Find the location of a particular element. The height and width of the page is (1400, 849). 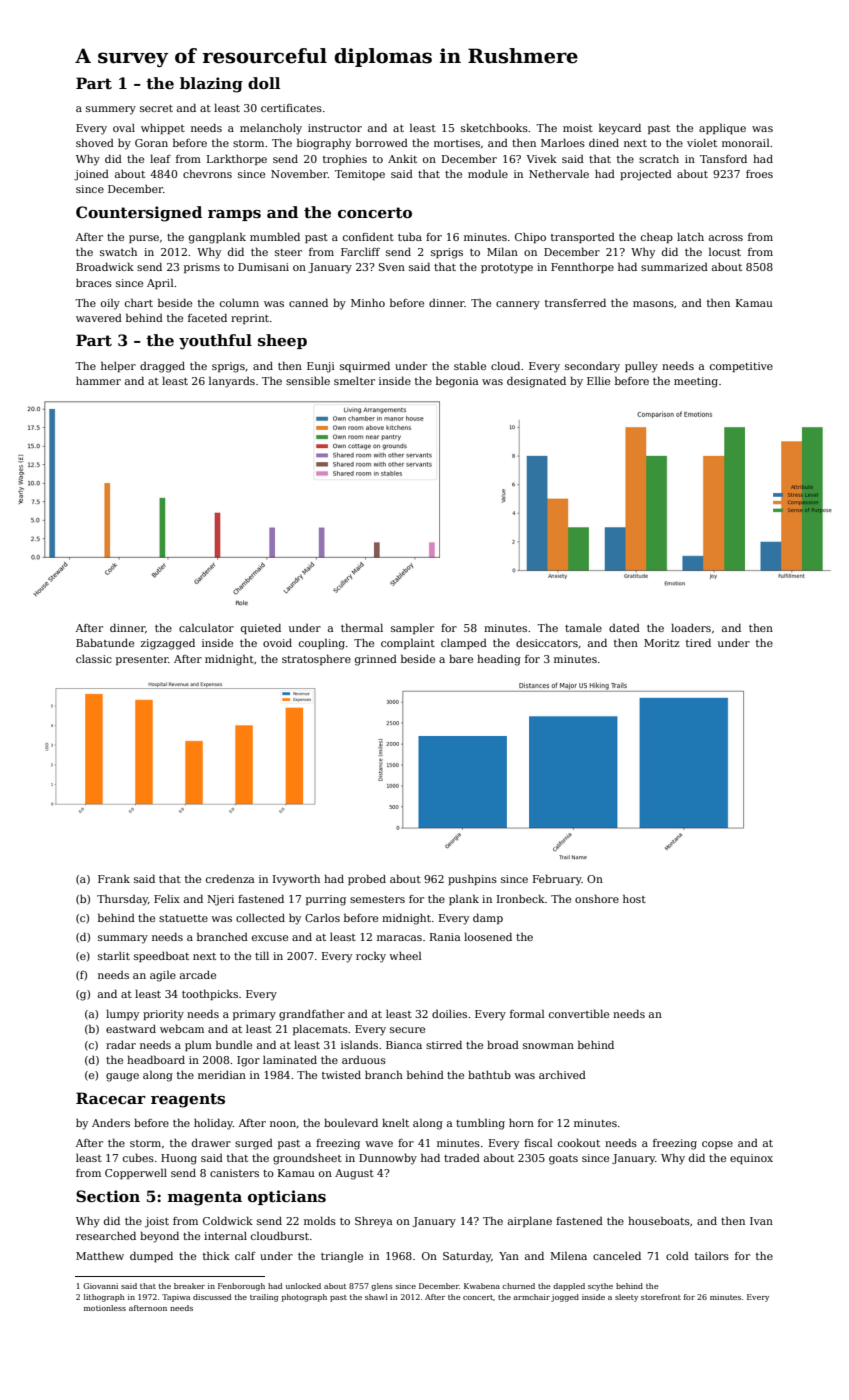

dated is located at coordinates (624, 627).
